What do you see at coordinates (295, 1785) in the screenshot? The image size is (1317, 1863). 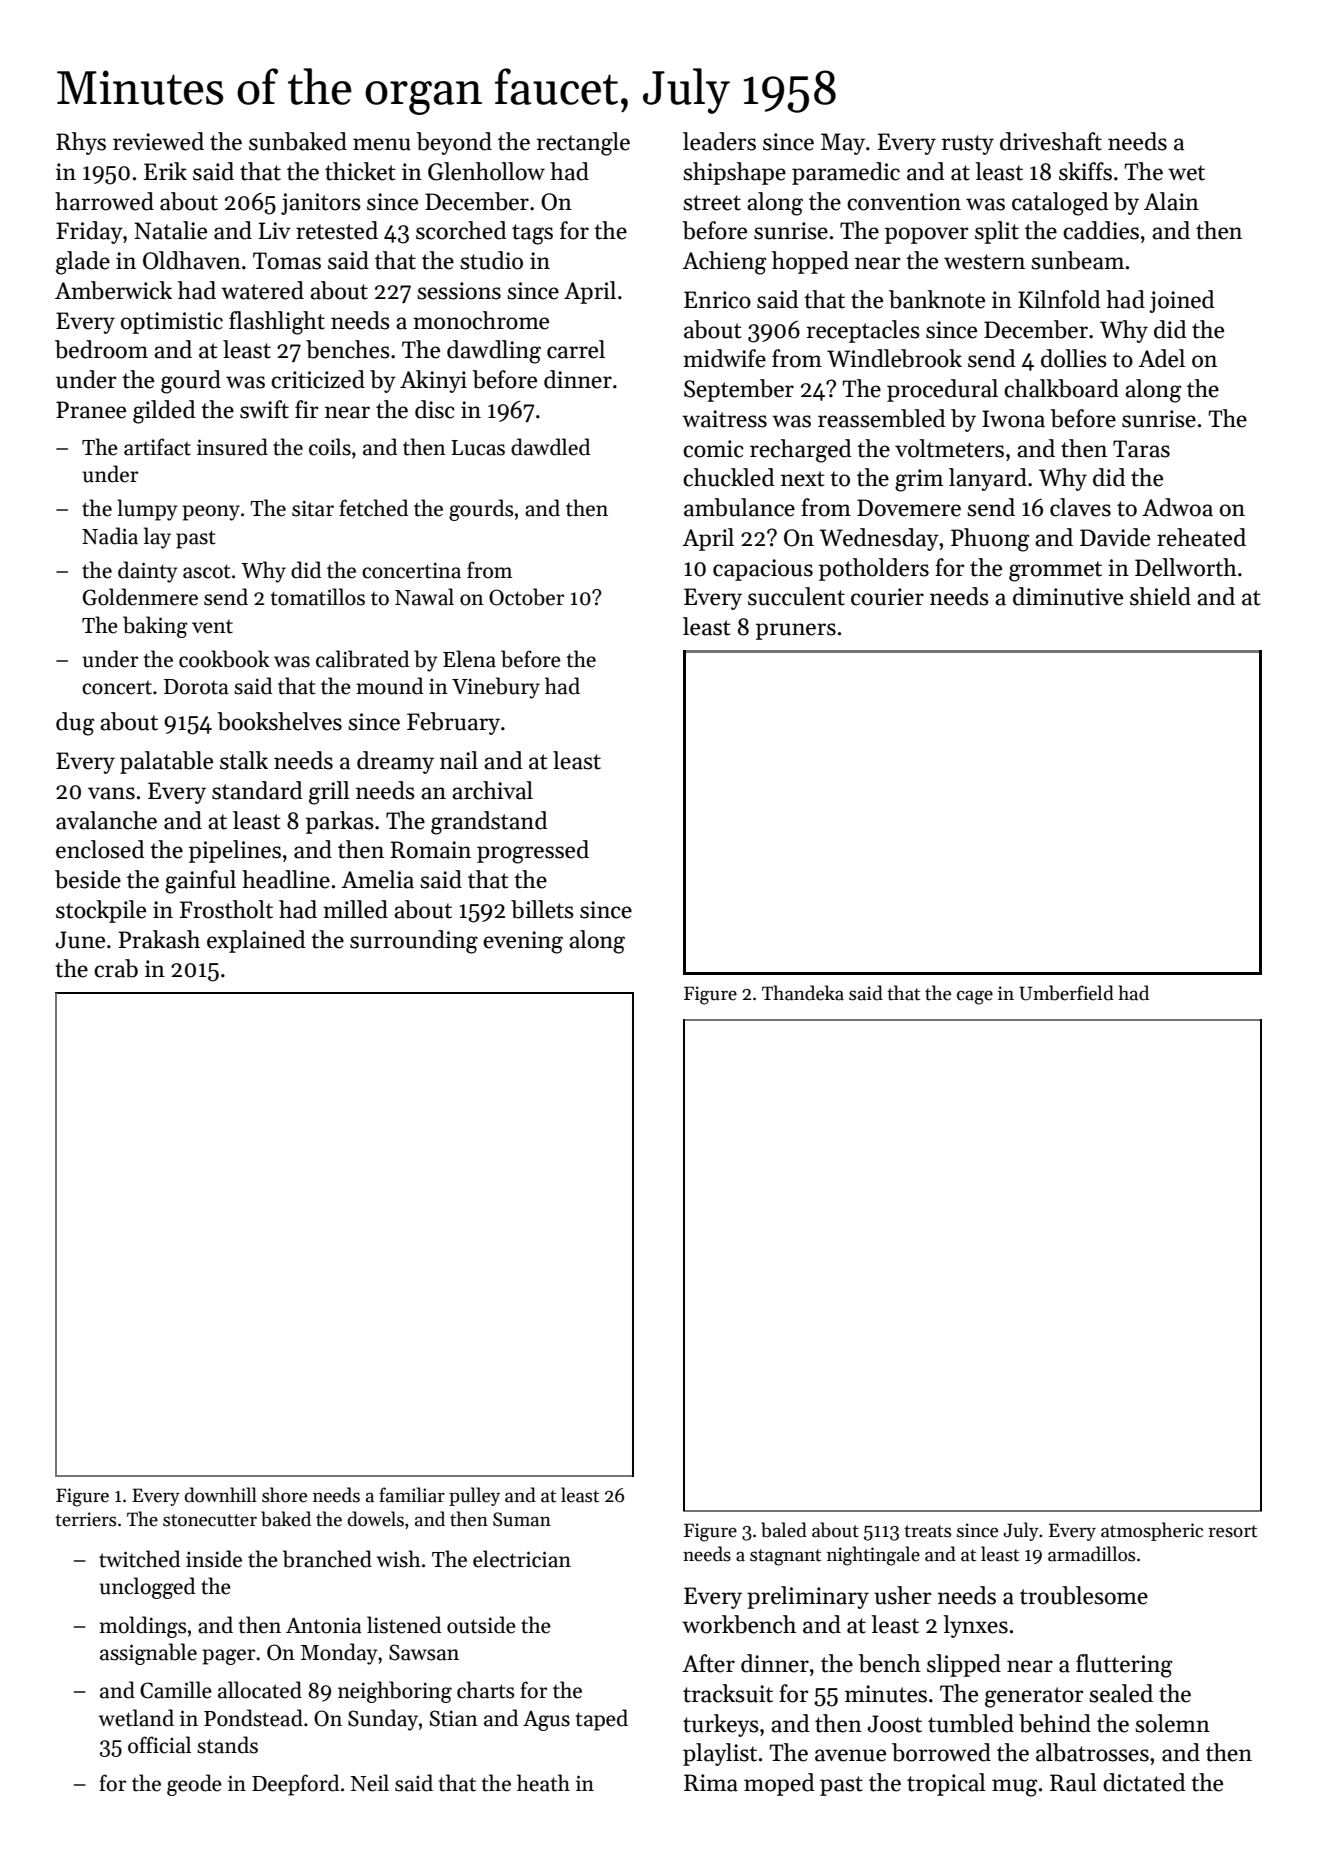 I see `Deepford` at bounding box center [295, 1785].
